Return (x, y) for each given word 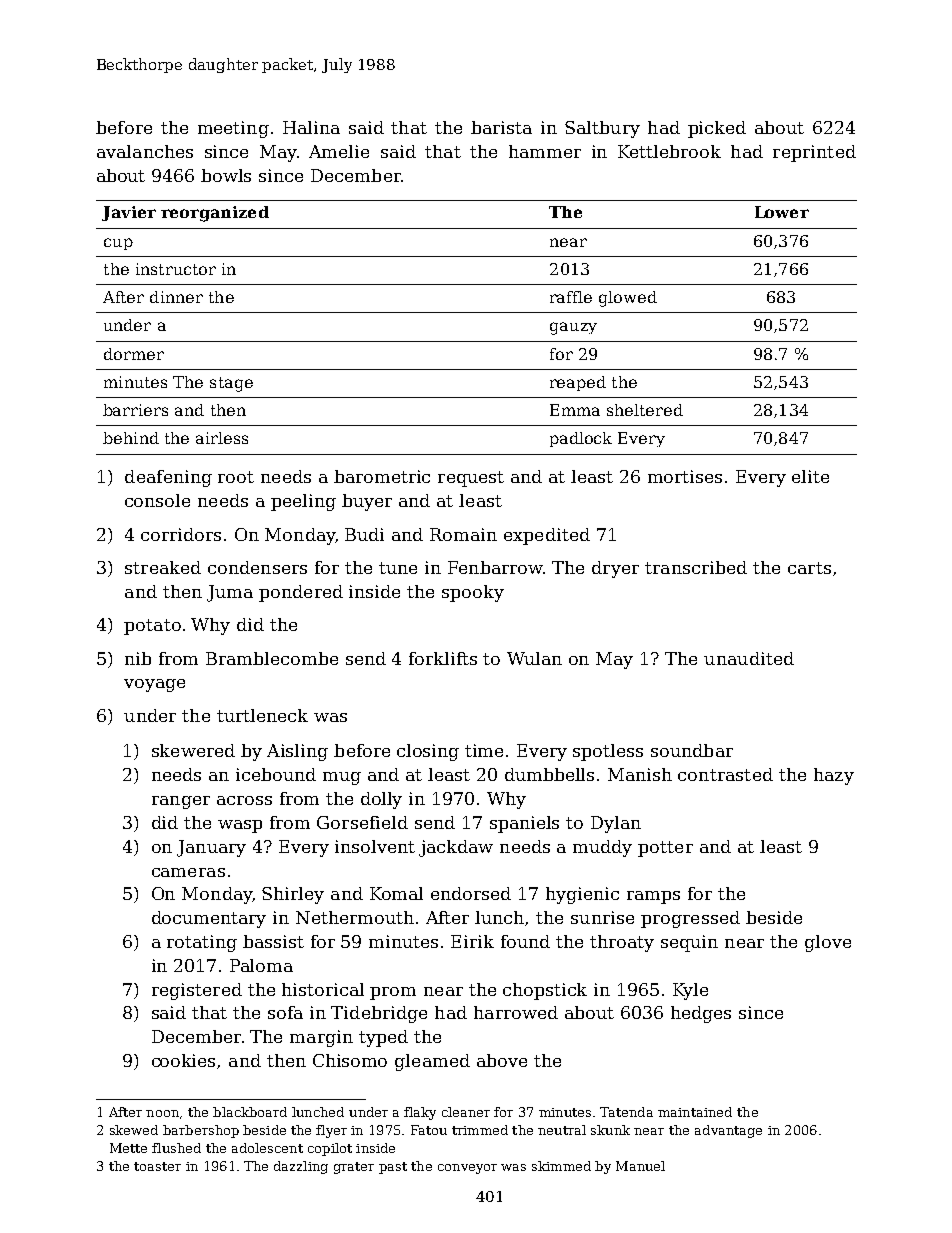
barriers (135, 410)
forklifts (443, 658)
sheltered (645, 410)
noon (162, 1113)
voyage (154, 685)
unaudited (749, 658)
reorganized (215, 214)
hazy (834, 776)
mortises (685, 476)
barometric (382, 476)
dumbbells (549, 774)
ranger (181, 802)
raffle (571, 297)
